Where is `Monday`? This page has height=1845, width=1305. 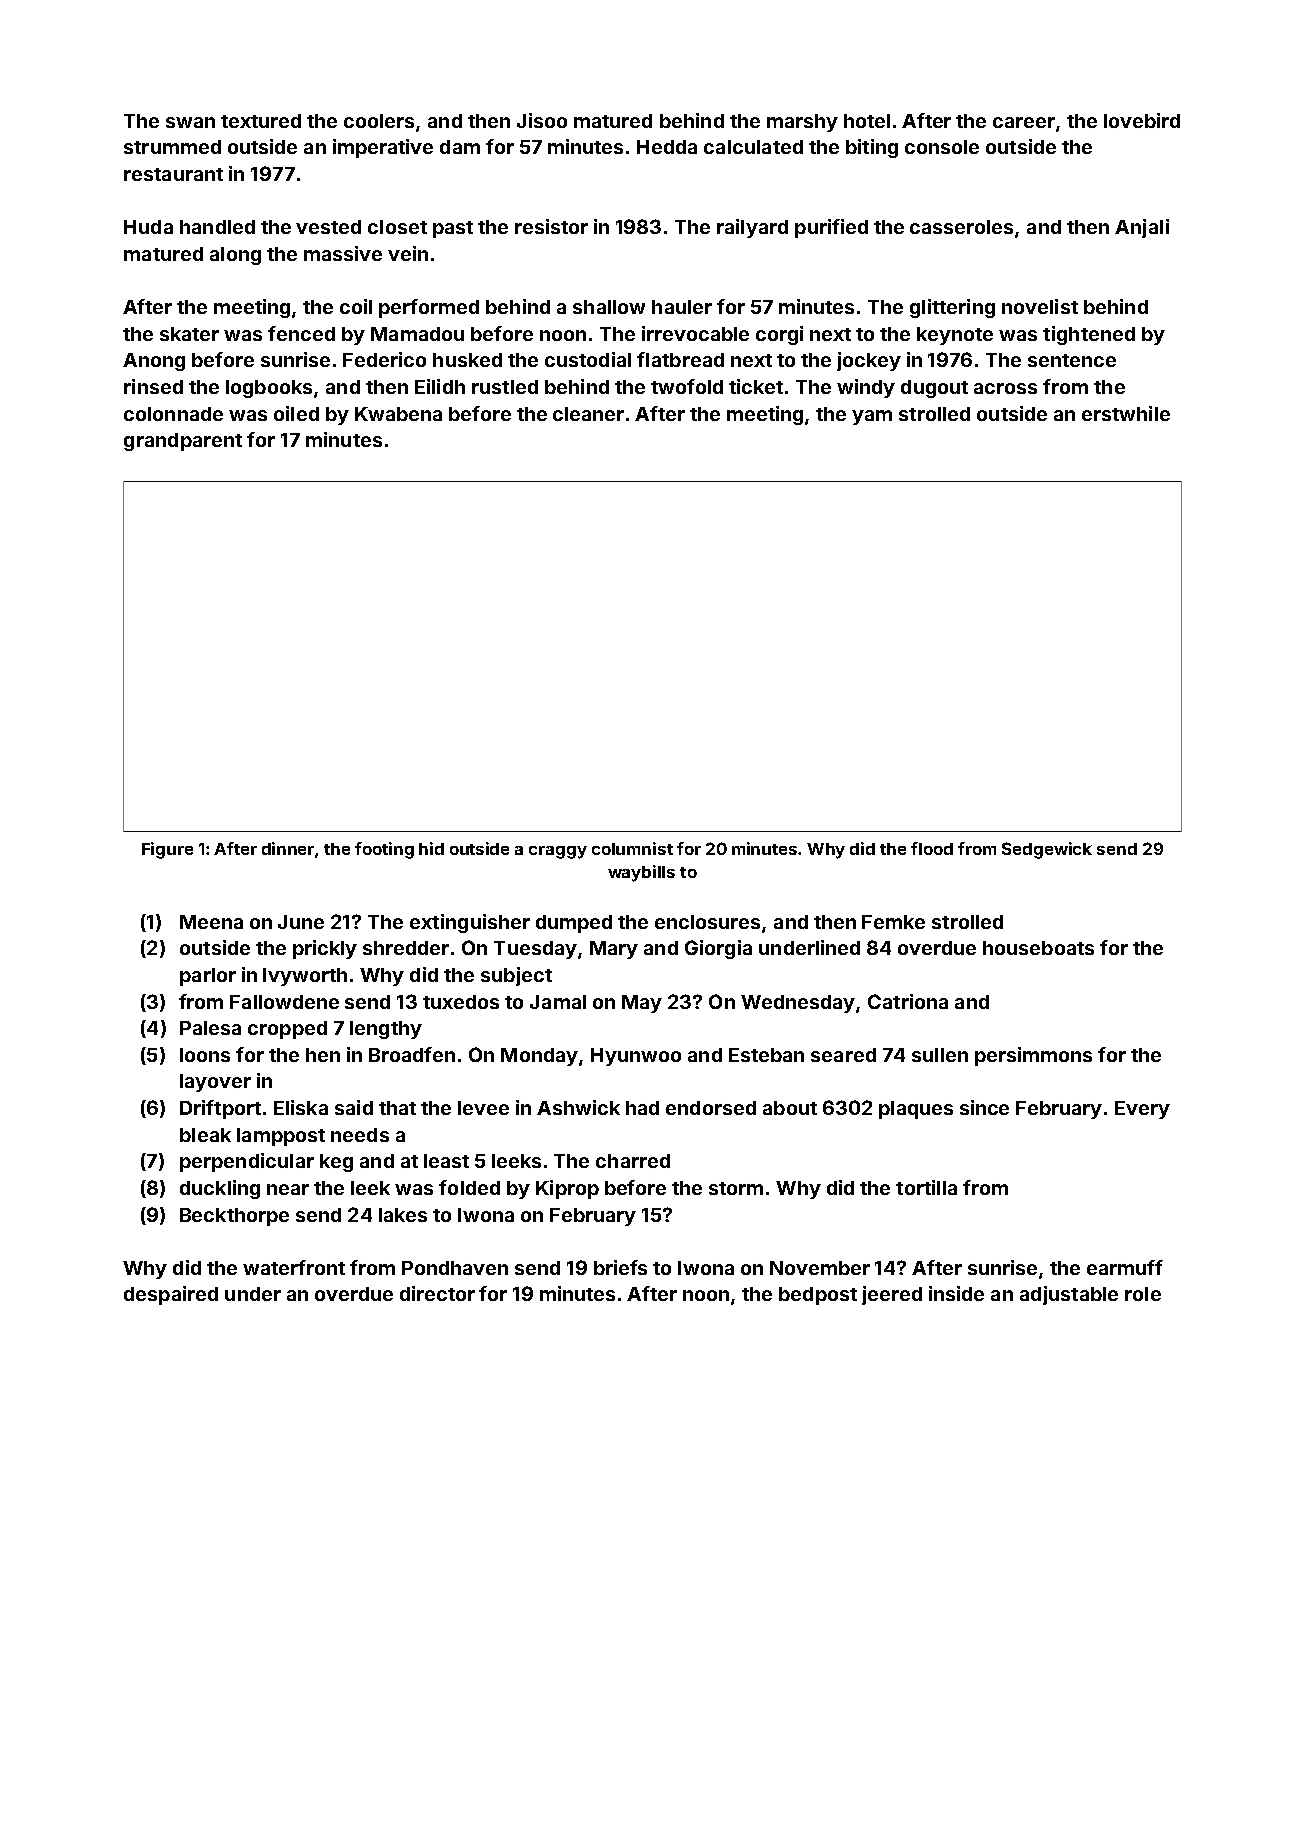 Monday is located at coordinates (539, 1057).
